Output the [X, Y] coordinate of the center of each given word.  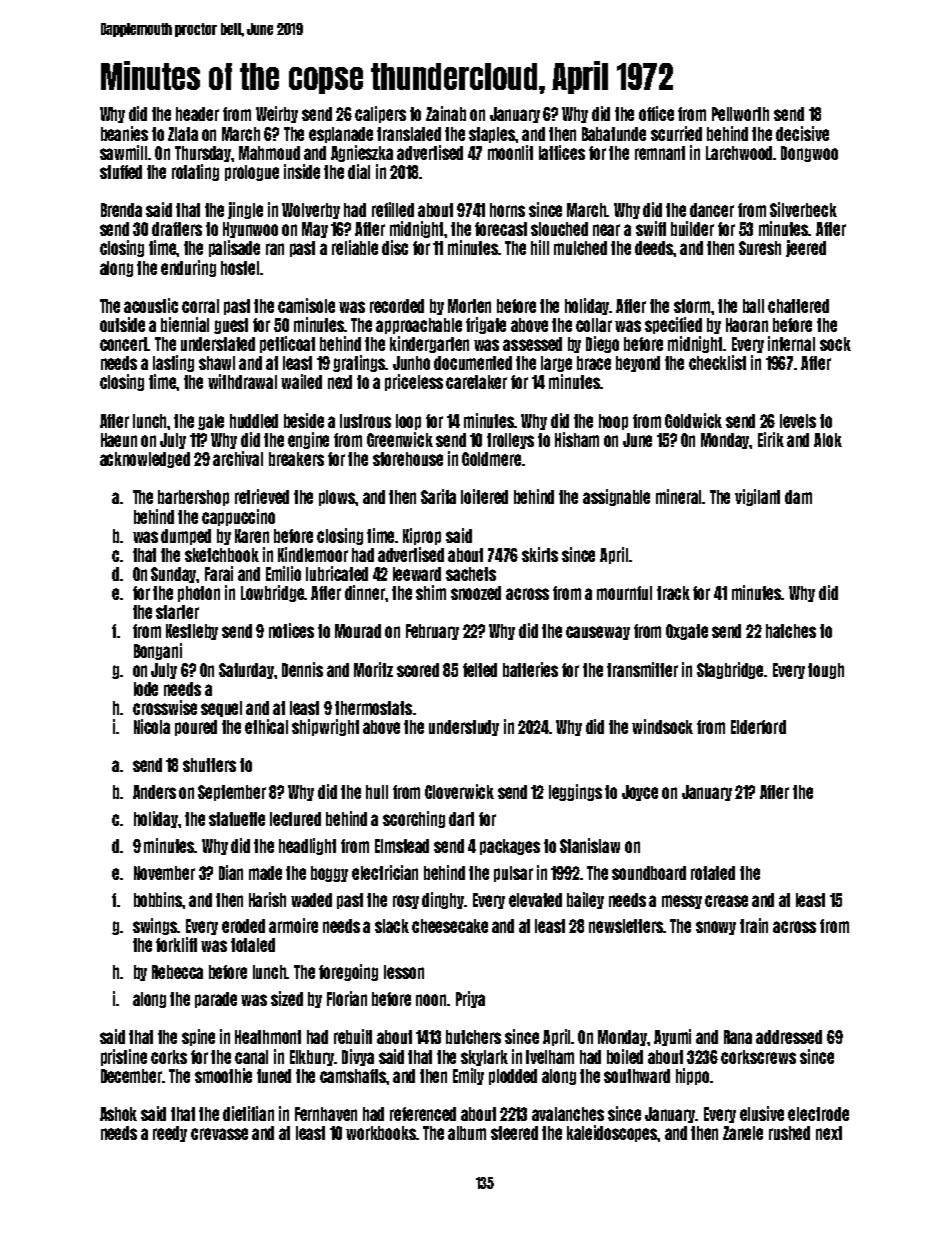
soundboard [649, 873]
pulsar [513, 874]
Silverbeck [803, 209]
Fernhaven [326, 1114]
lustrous [365, 421]
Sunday [174, 575]
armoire [293, 925]
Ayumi [672, 1037]
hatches [791, 631]
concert [124, 344]
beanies [124, 133]
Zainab [446, 113]
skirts [540, 554]
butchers [473, 1037]
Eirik [771, 439]
